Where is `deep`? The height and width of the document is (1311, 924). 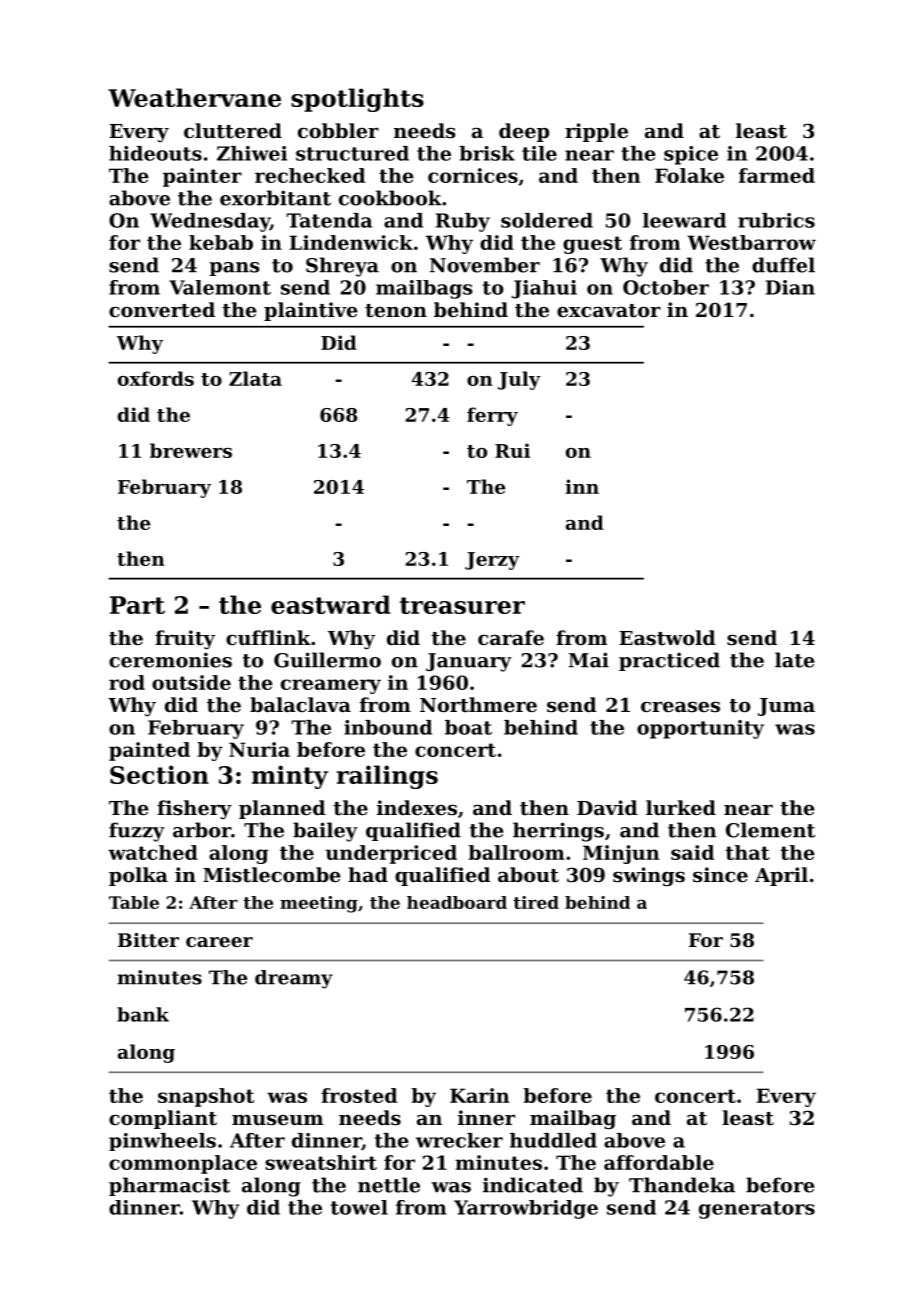 deep is located at coordinates (524, 132).
